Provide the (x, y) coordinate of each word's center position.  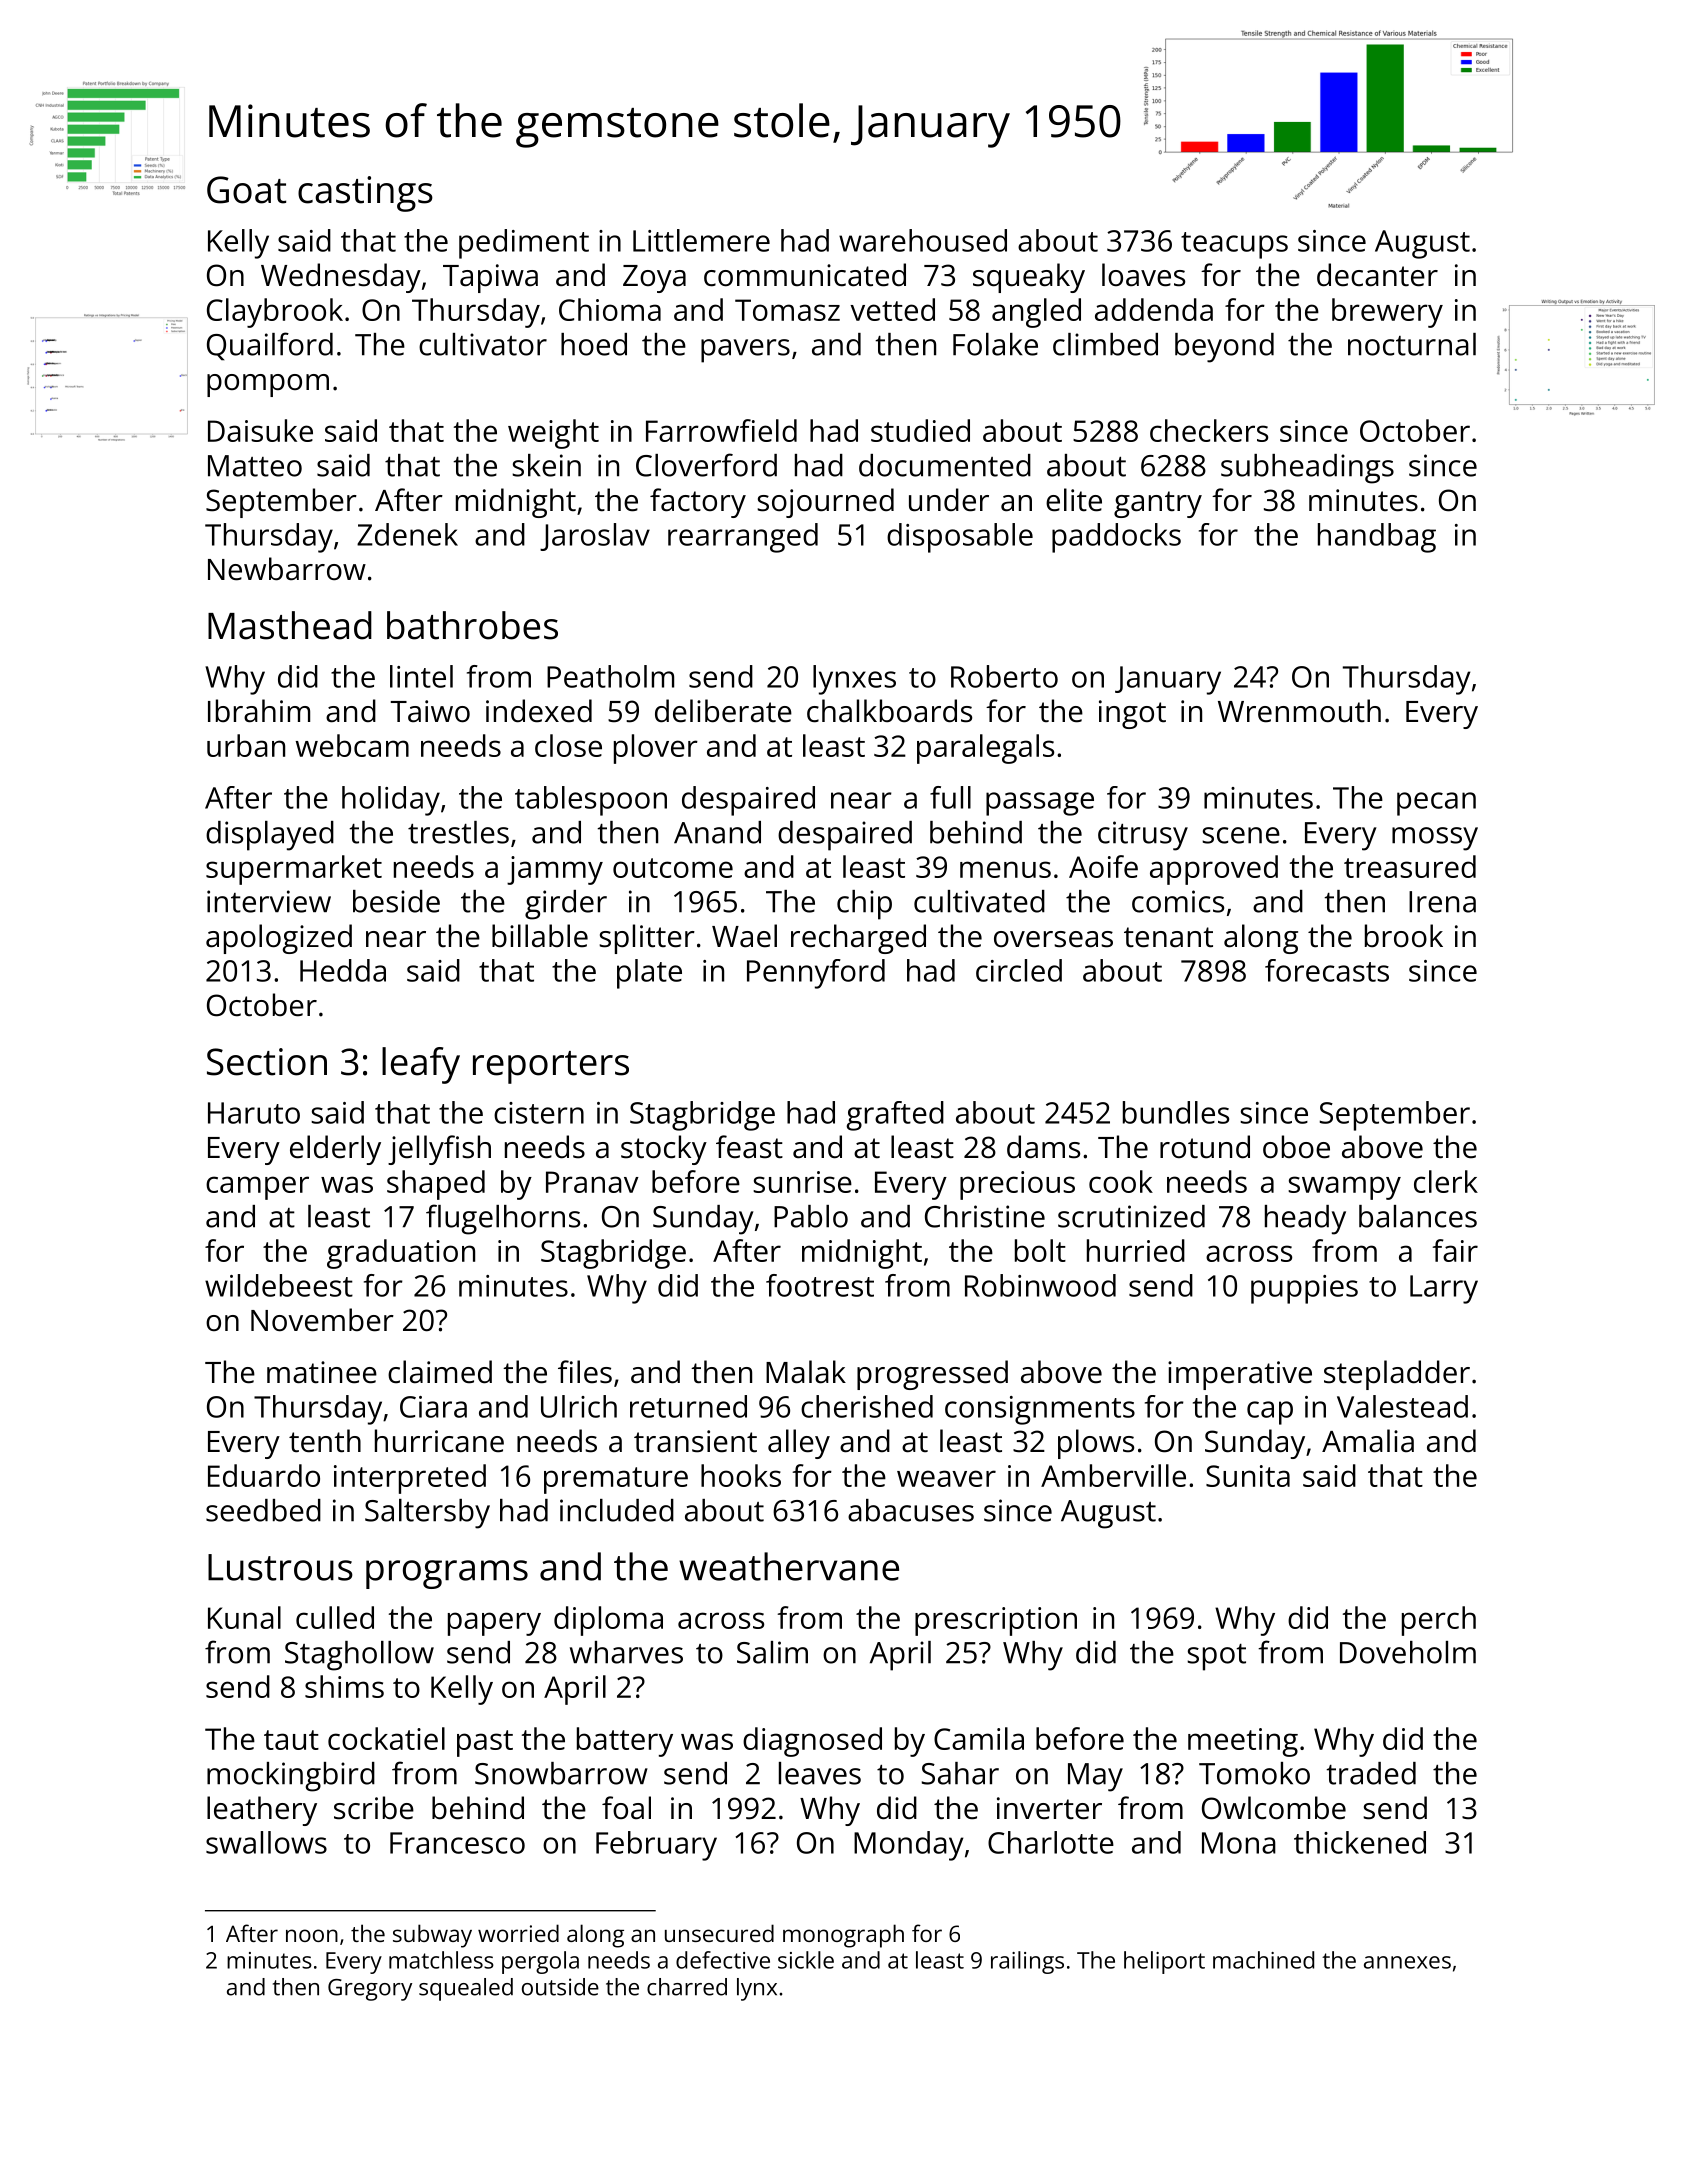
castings (365, 194)
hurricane (439, 1441)
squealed (466, 1989)
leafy (421, 1065)
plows (1096, 1444)
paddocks (1116, 538)
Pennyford (816, 974)
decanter (1377, 275)
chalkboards (889, 711)
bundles (1176, 1112)
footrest (820, 1285)
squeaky (1029, 278)
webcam (352, 745)
